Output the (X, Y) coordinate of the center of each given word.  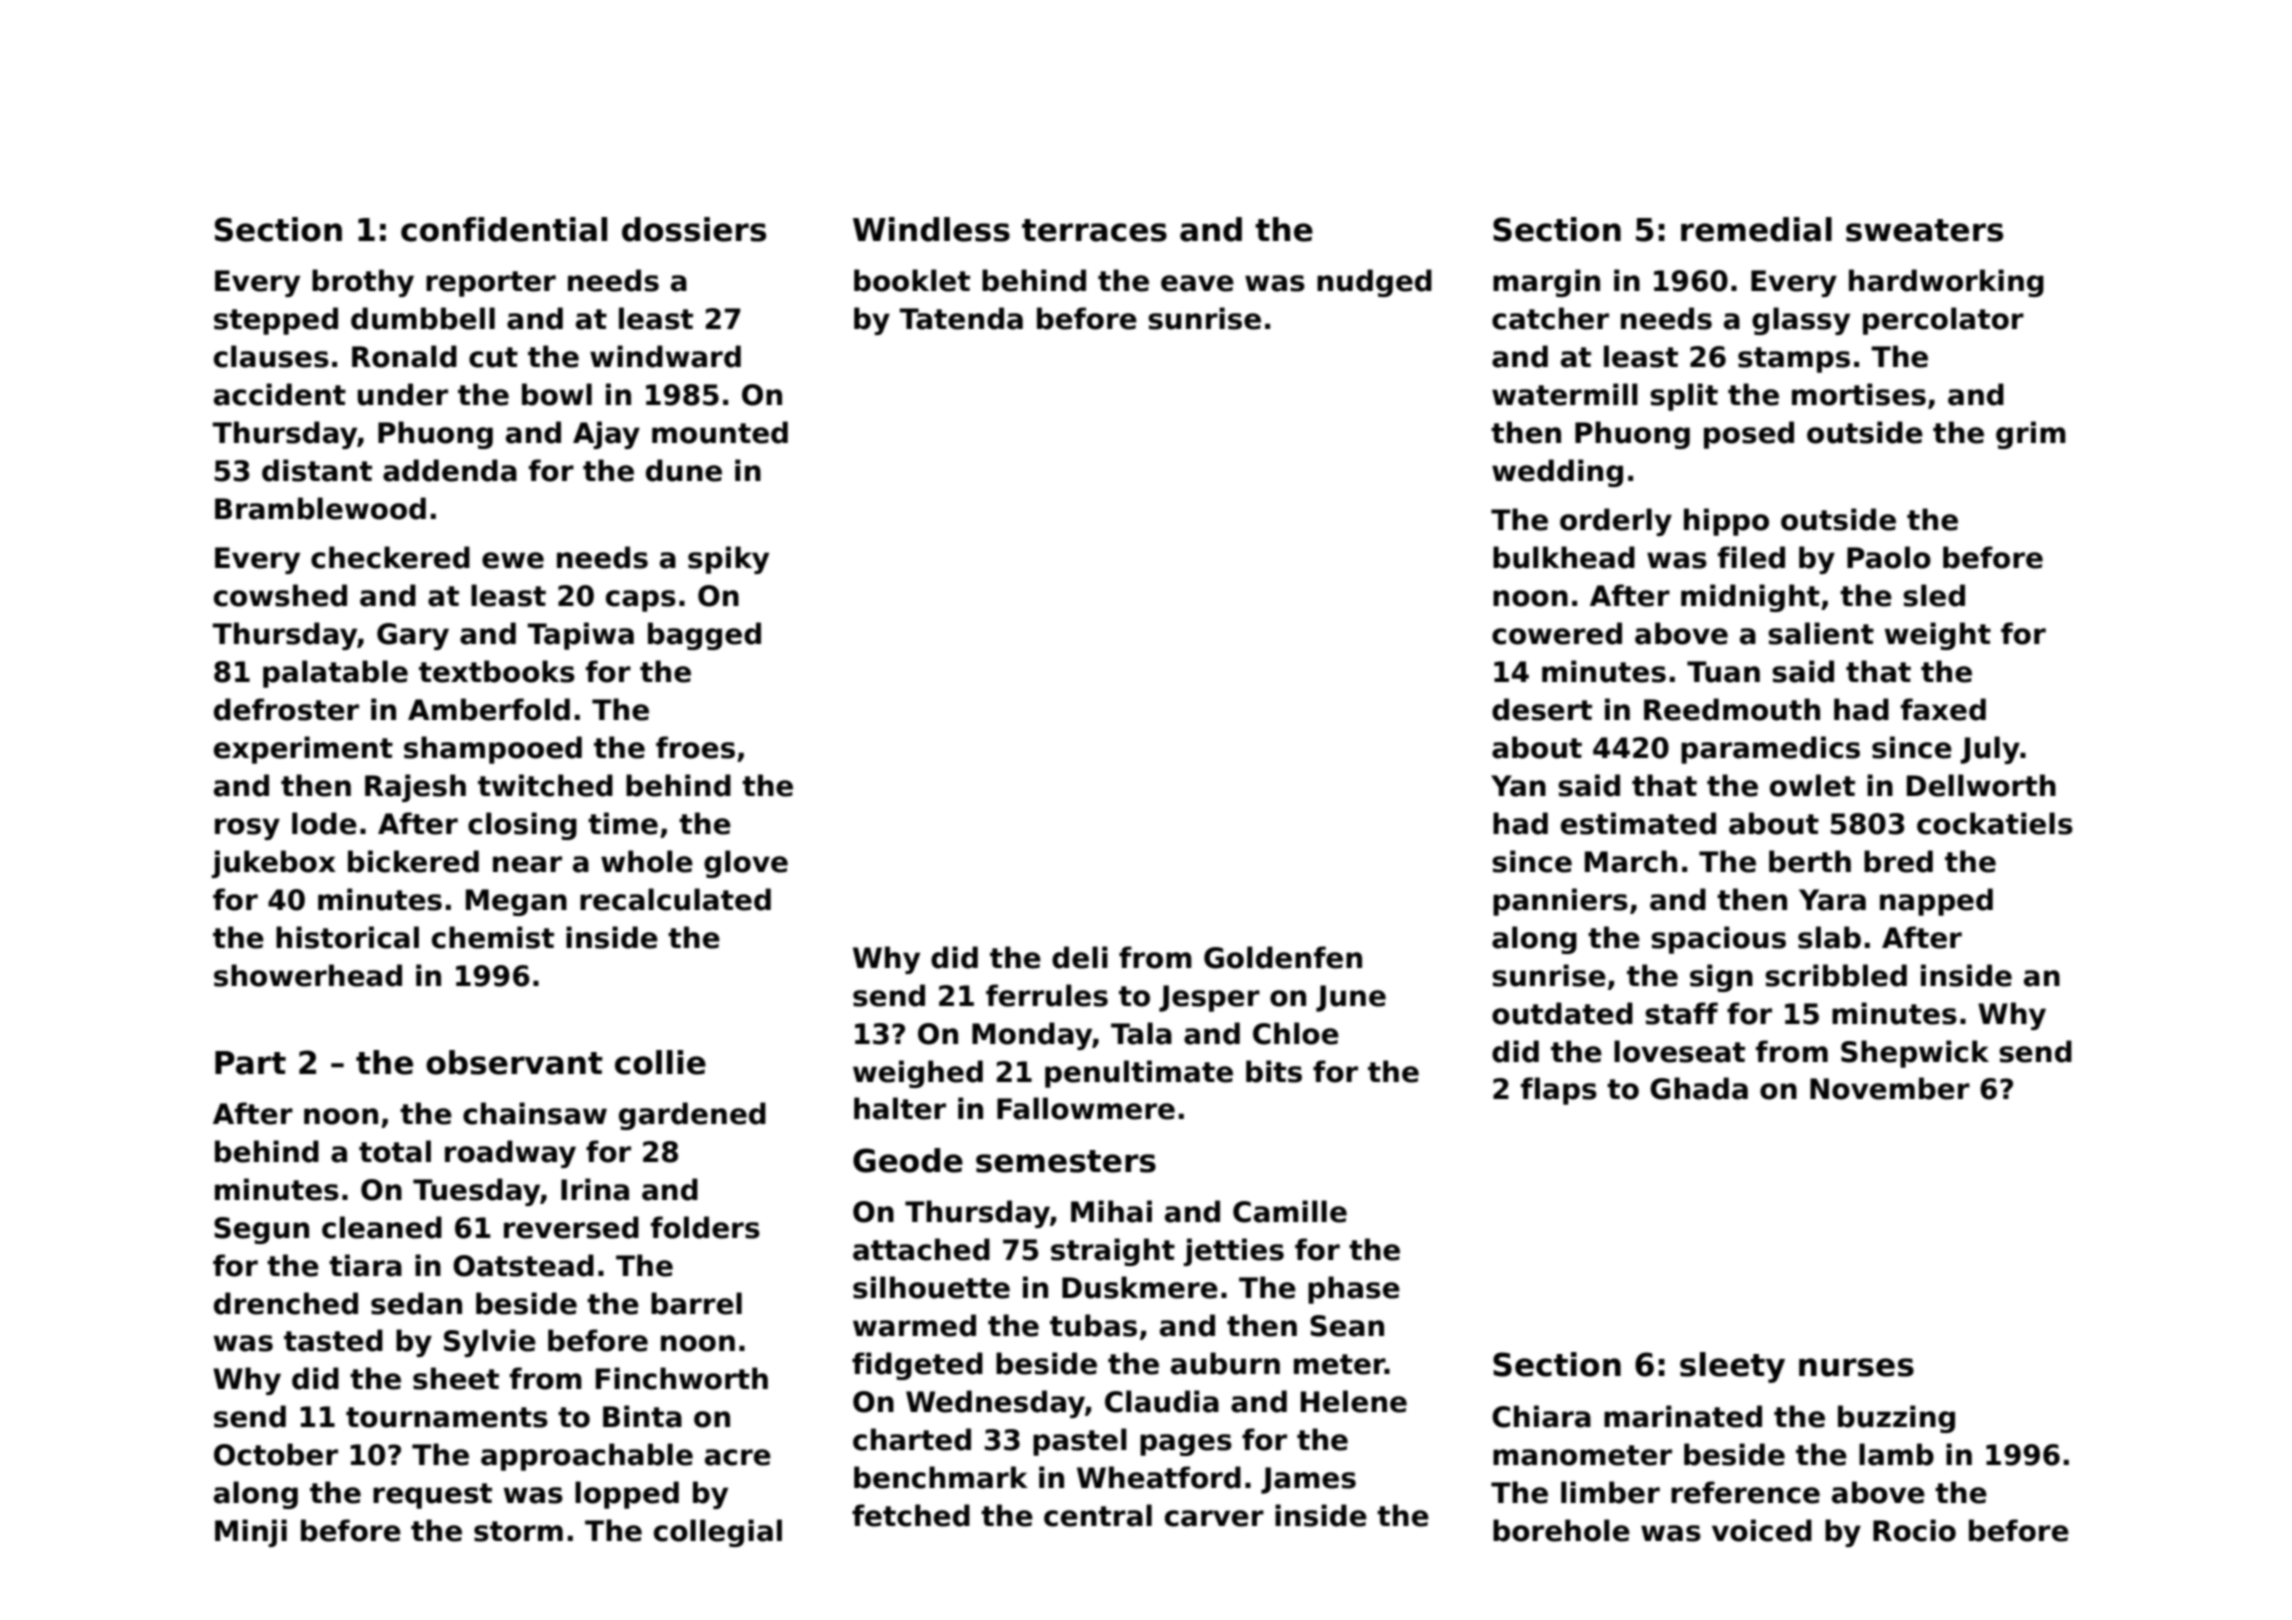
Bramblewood (320, 508)
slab (1829, 937)
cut (493, 357)
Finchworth (682, 1378)
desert (1542, 709)
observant (514, 1062)
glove (746, 864)
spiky (728, 560)
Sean (1347, 1326)
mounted (720, 432)
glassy (1801, 321)
